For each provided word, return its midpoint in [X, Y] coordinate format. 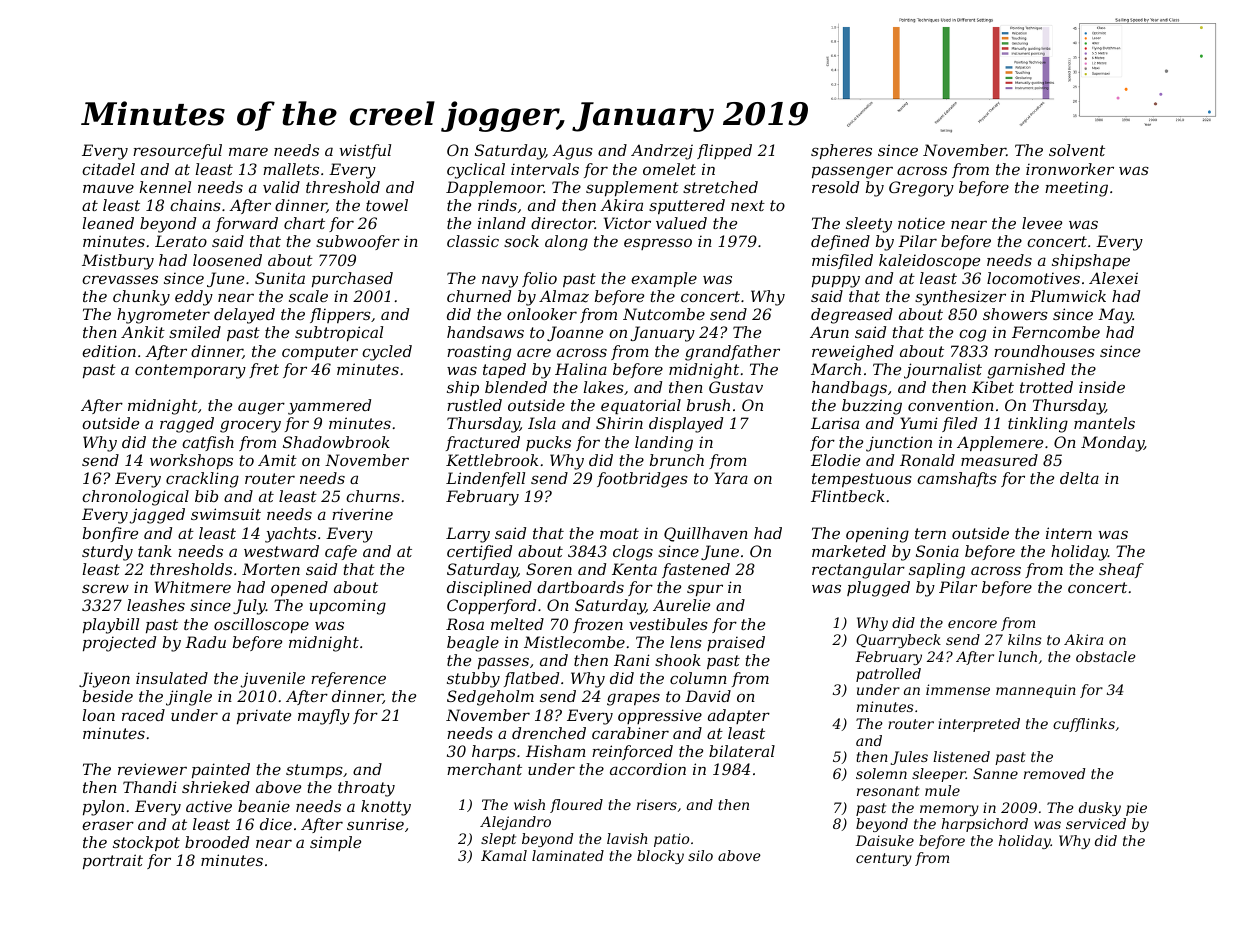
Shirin [619, 423]
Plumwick [1068, 296]
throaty [366, 789]
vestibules [668, 624]
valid [281, 187]
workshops [191, 461]
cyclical [476, 171]
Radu [205, 642]
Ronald [927, 460]
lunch [1017, 656]
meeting [1076, 189]
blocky [660, 857]
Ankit [143, 332]
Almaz [564, 296]
